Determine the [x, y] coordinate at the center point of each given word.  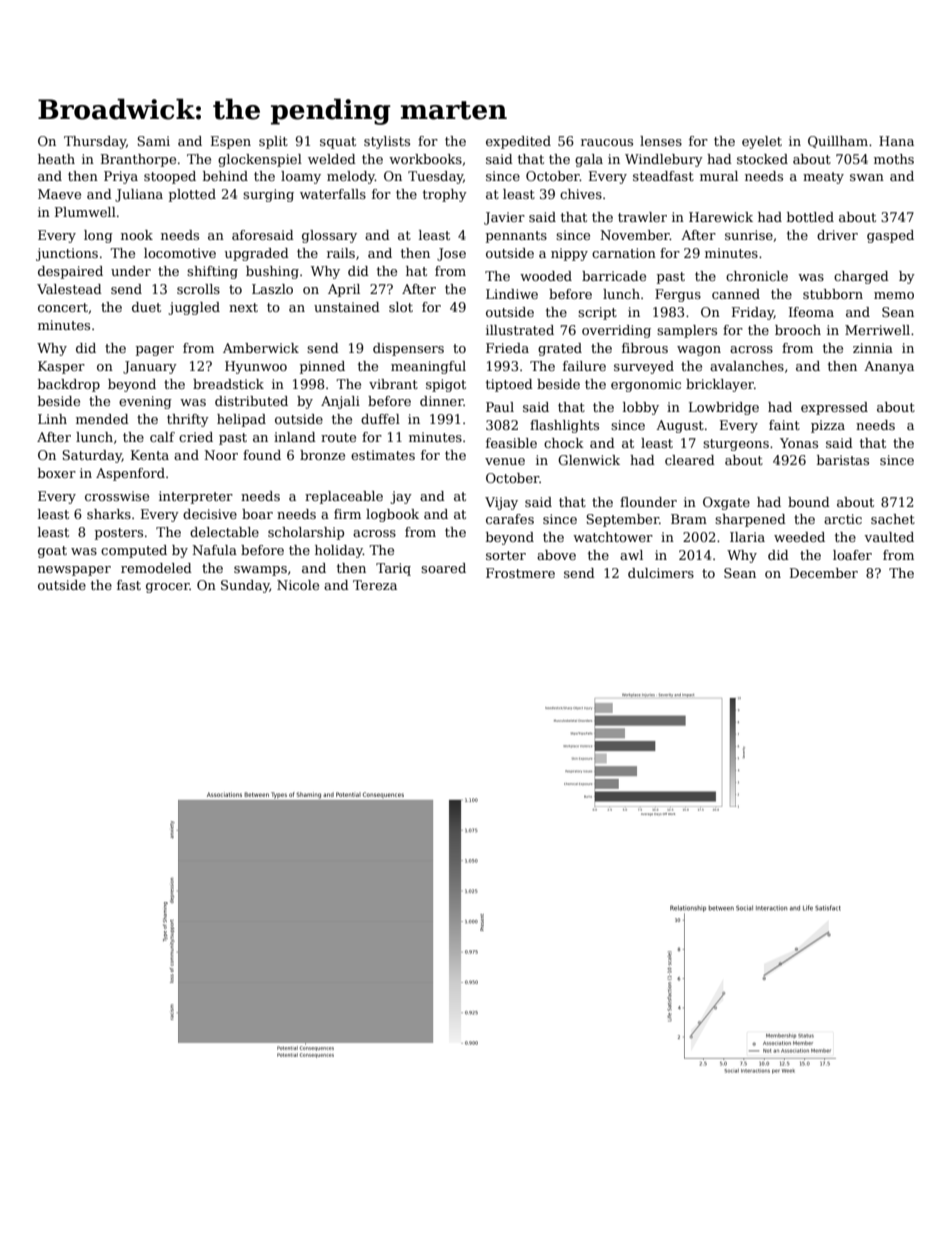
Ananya [889, 367]
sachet [893, 519]
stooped [170, 177]
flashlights [564, 426]
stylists [387, 142]
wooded [546, 276]
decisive [210, 514]
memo [894, 295]
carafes [510, 519]
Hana [896, 141]
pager [155, 351]
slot [401, 307]
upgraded [257, 254]
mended [102, 419]
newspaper [74, 571]
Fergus [678, 295]
